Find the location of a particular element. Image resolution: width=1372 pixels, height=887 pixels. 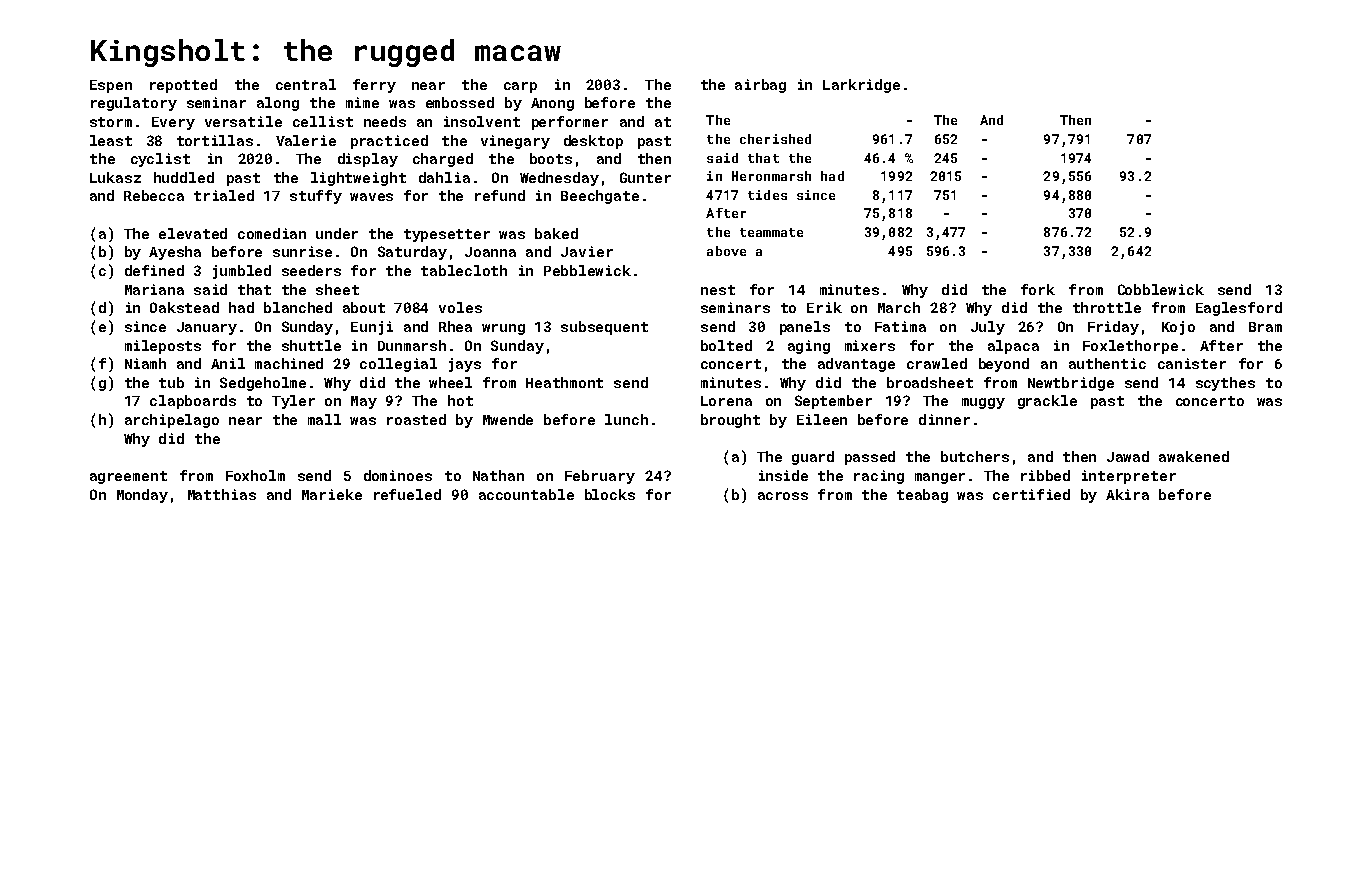

grackle is located at coordinates (1047, 402).
